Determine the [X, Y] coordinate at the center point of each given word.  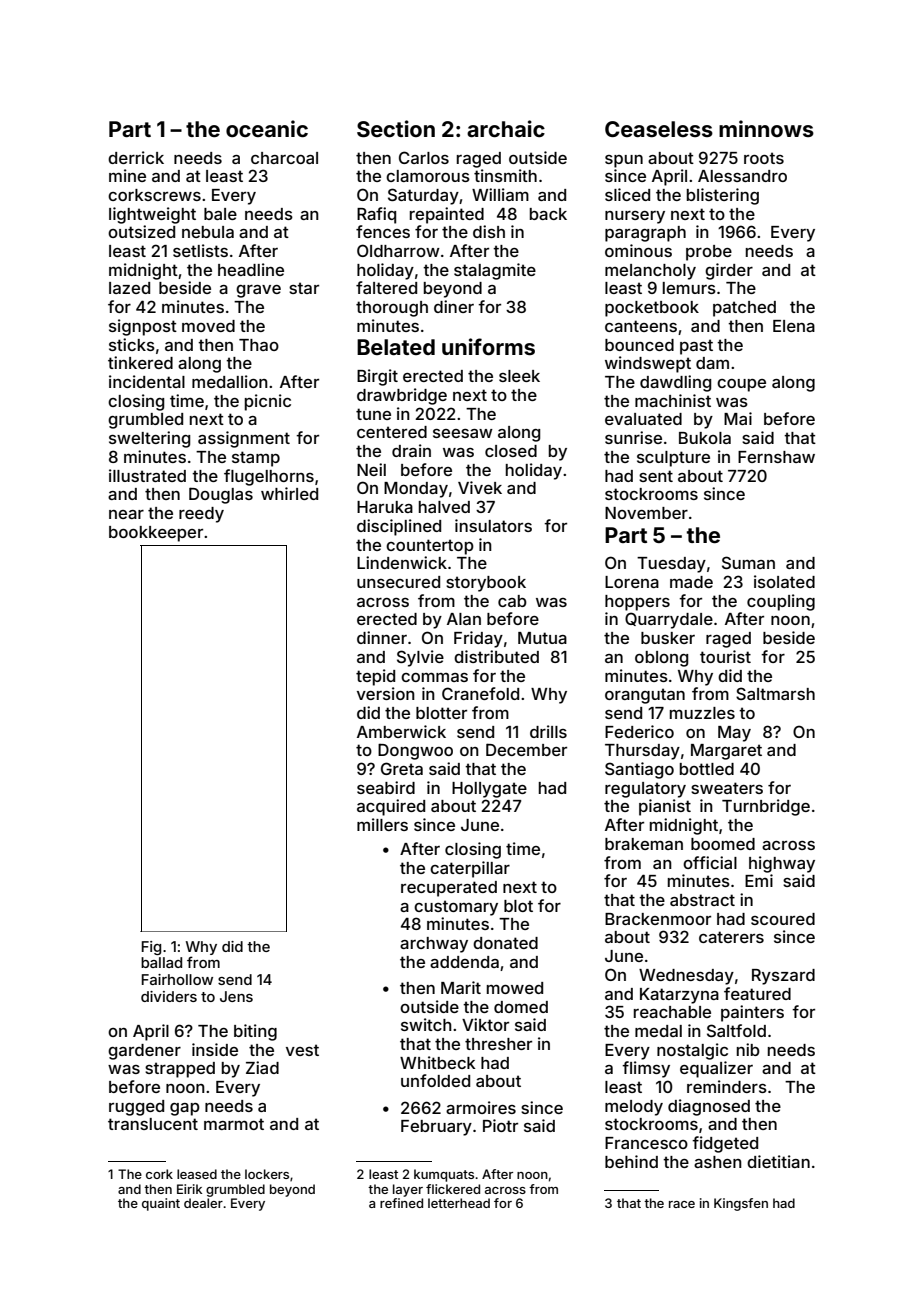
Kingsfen [741, 1204]
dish [489, 231]
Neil [371, 469]
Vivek [480, 487]
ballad [161, 962]
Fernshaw [776, 457]
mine [127, 175]
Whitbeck [437, 1062]
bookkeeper [156, 534]
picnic [268, 402]
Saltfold [736, 1030]
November [646, 513]
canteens [641, 326]
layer [408, 1190]
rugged [136, 1108]
